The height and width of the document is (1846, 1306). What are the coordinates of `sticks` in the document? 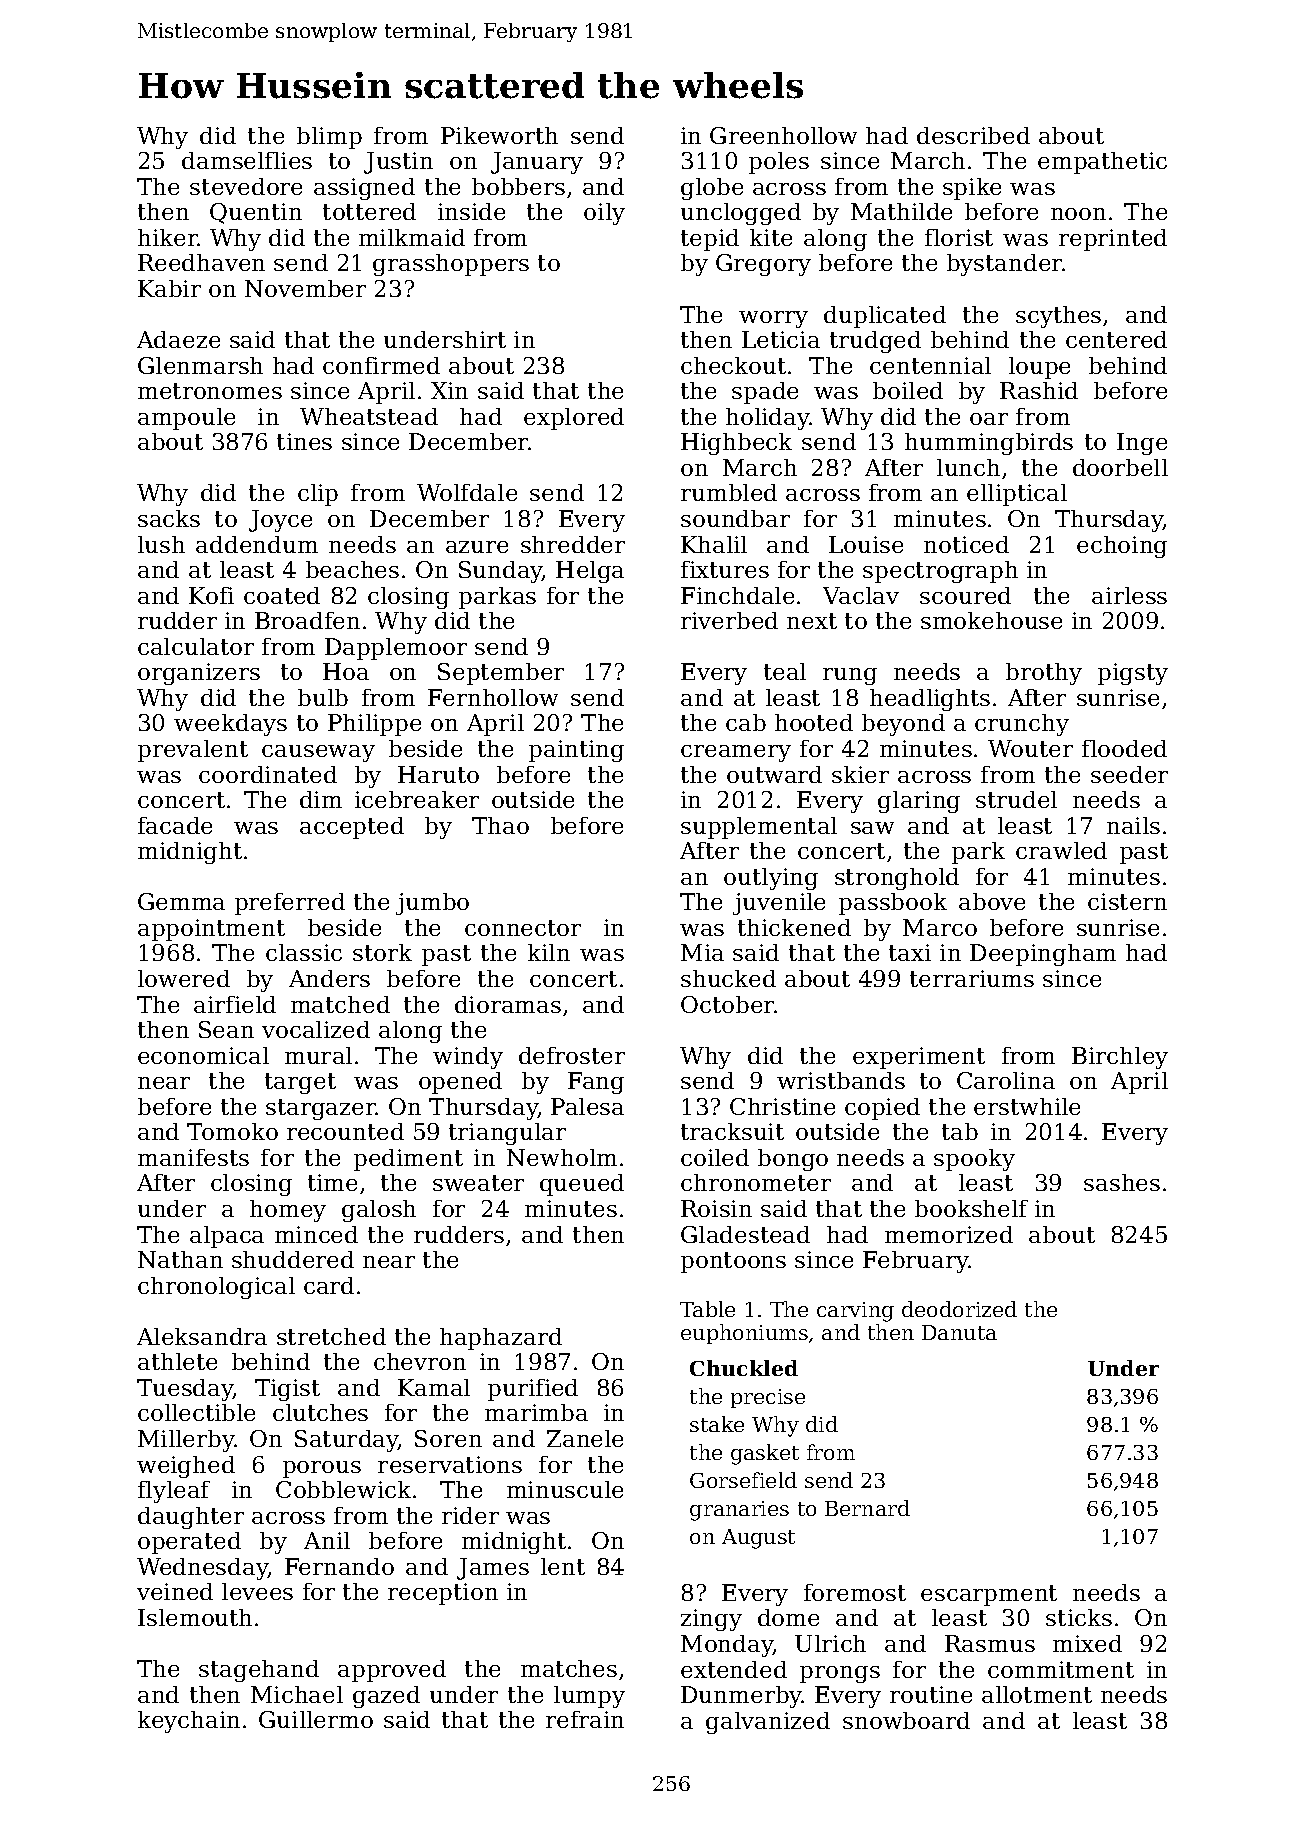 It's located at (1079, 1617).
